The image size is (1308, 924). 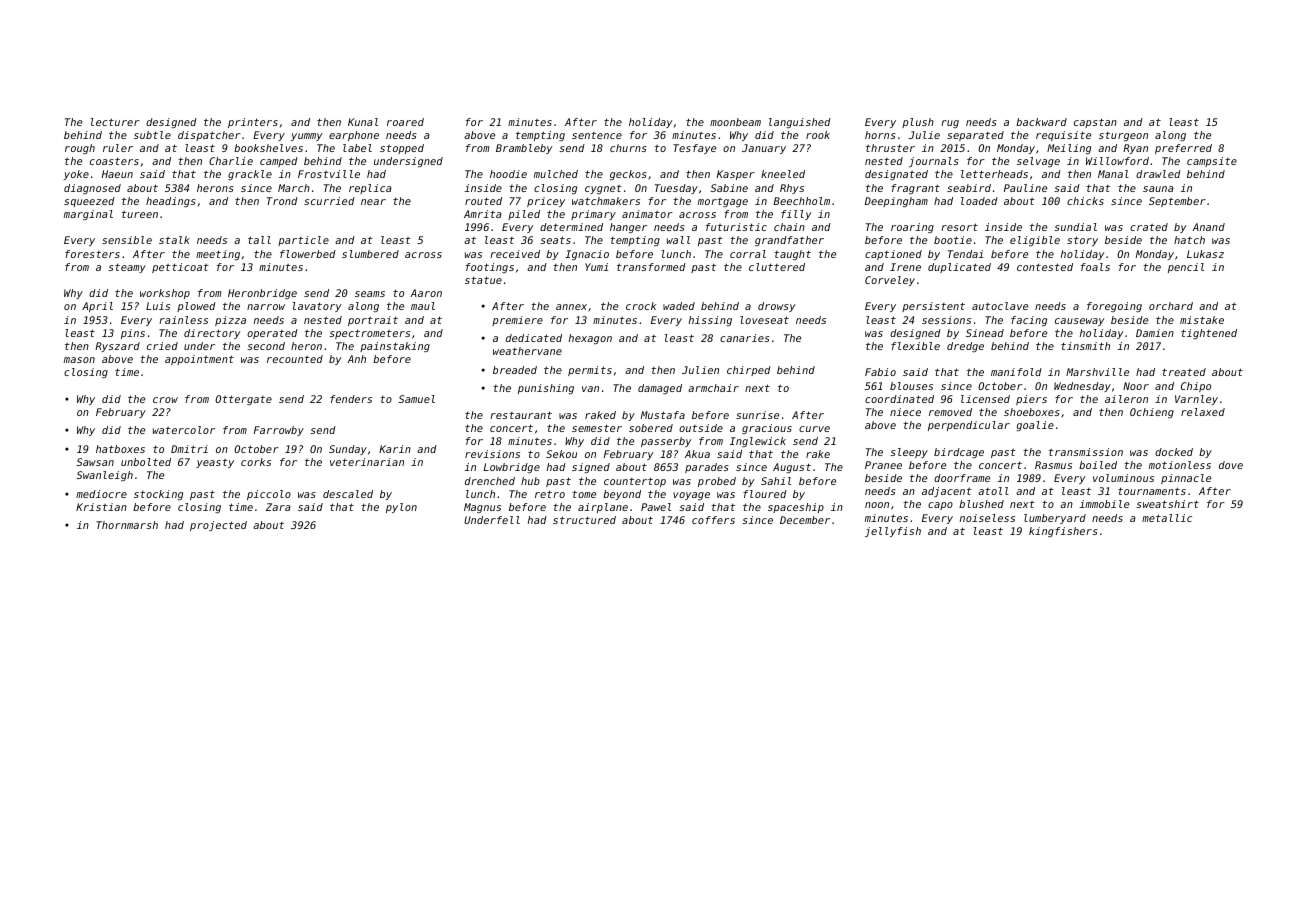 I want to click on kingfishers, so click(x=1063, y=532).
